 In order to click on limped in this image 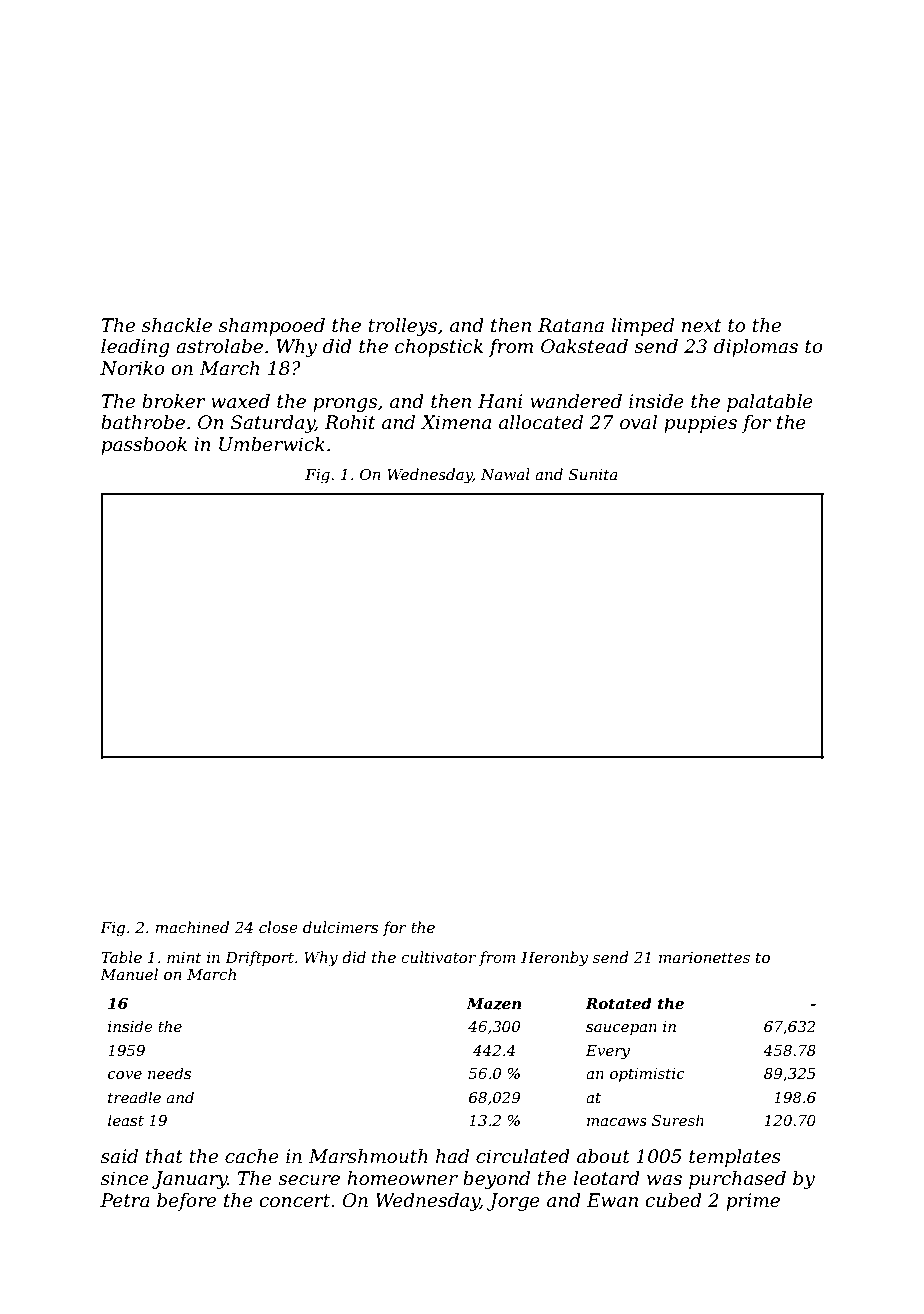, I will do `click(643, 327)`.
